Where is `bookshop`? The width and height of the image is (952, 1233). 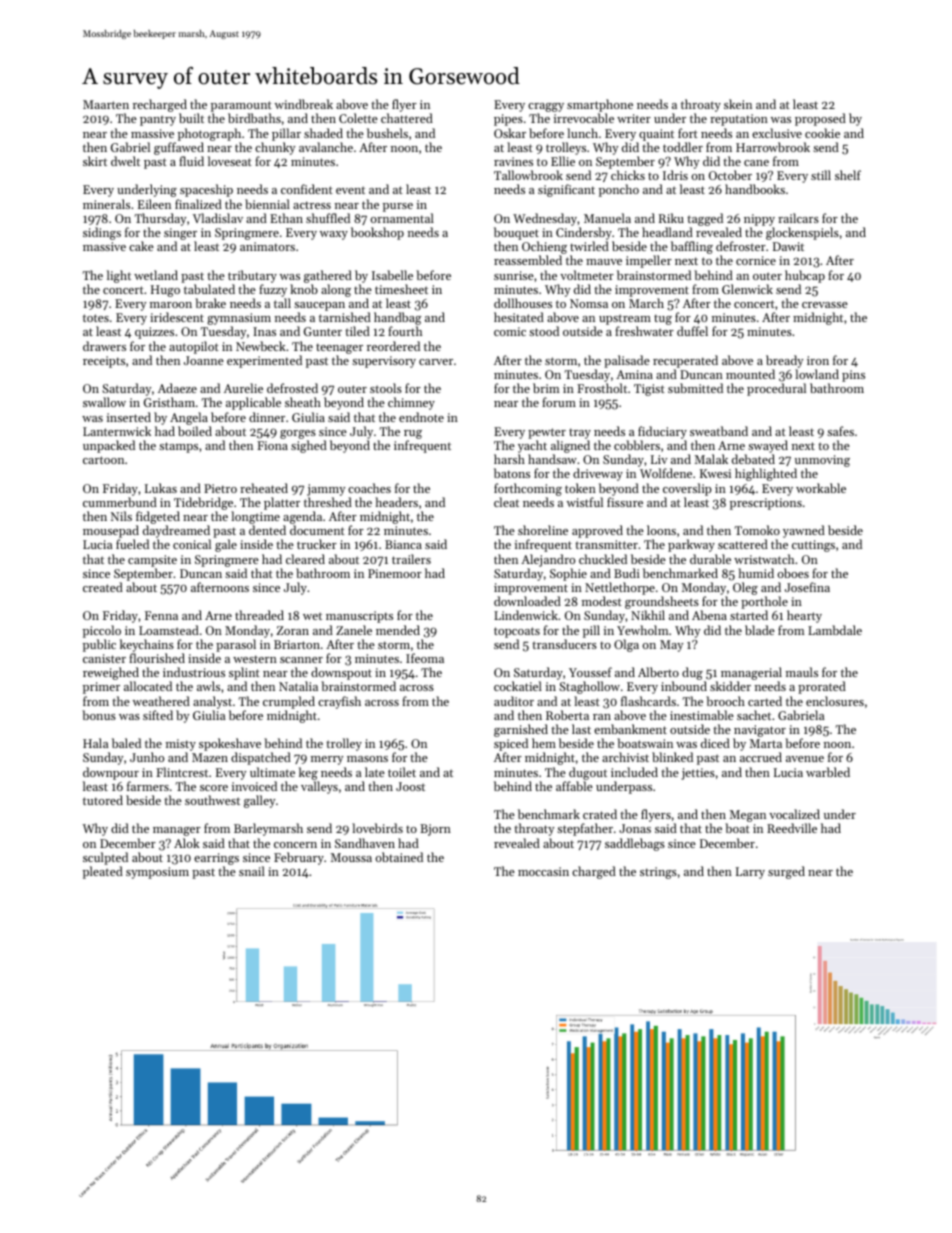
bookshop is located at coordinates (377, 233).
